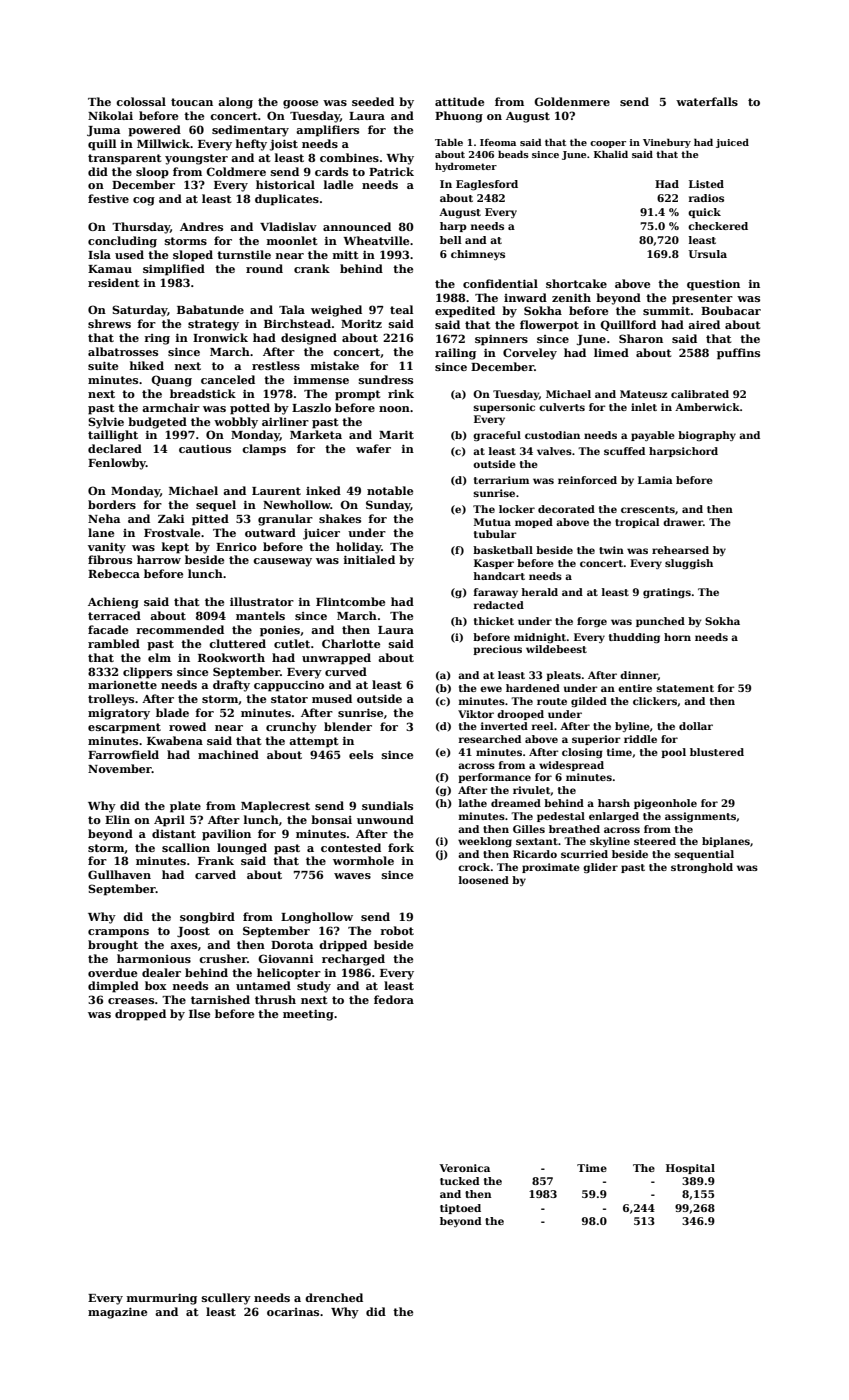 This screenshot has height=1400, width=849. I want to click on mistake, so click(334, 365).
